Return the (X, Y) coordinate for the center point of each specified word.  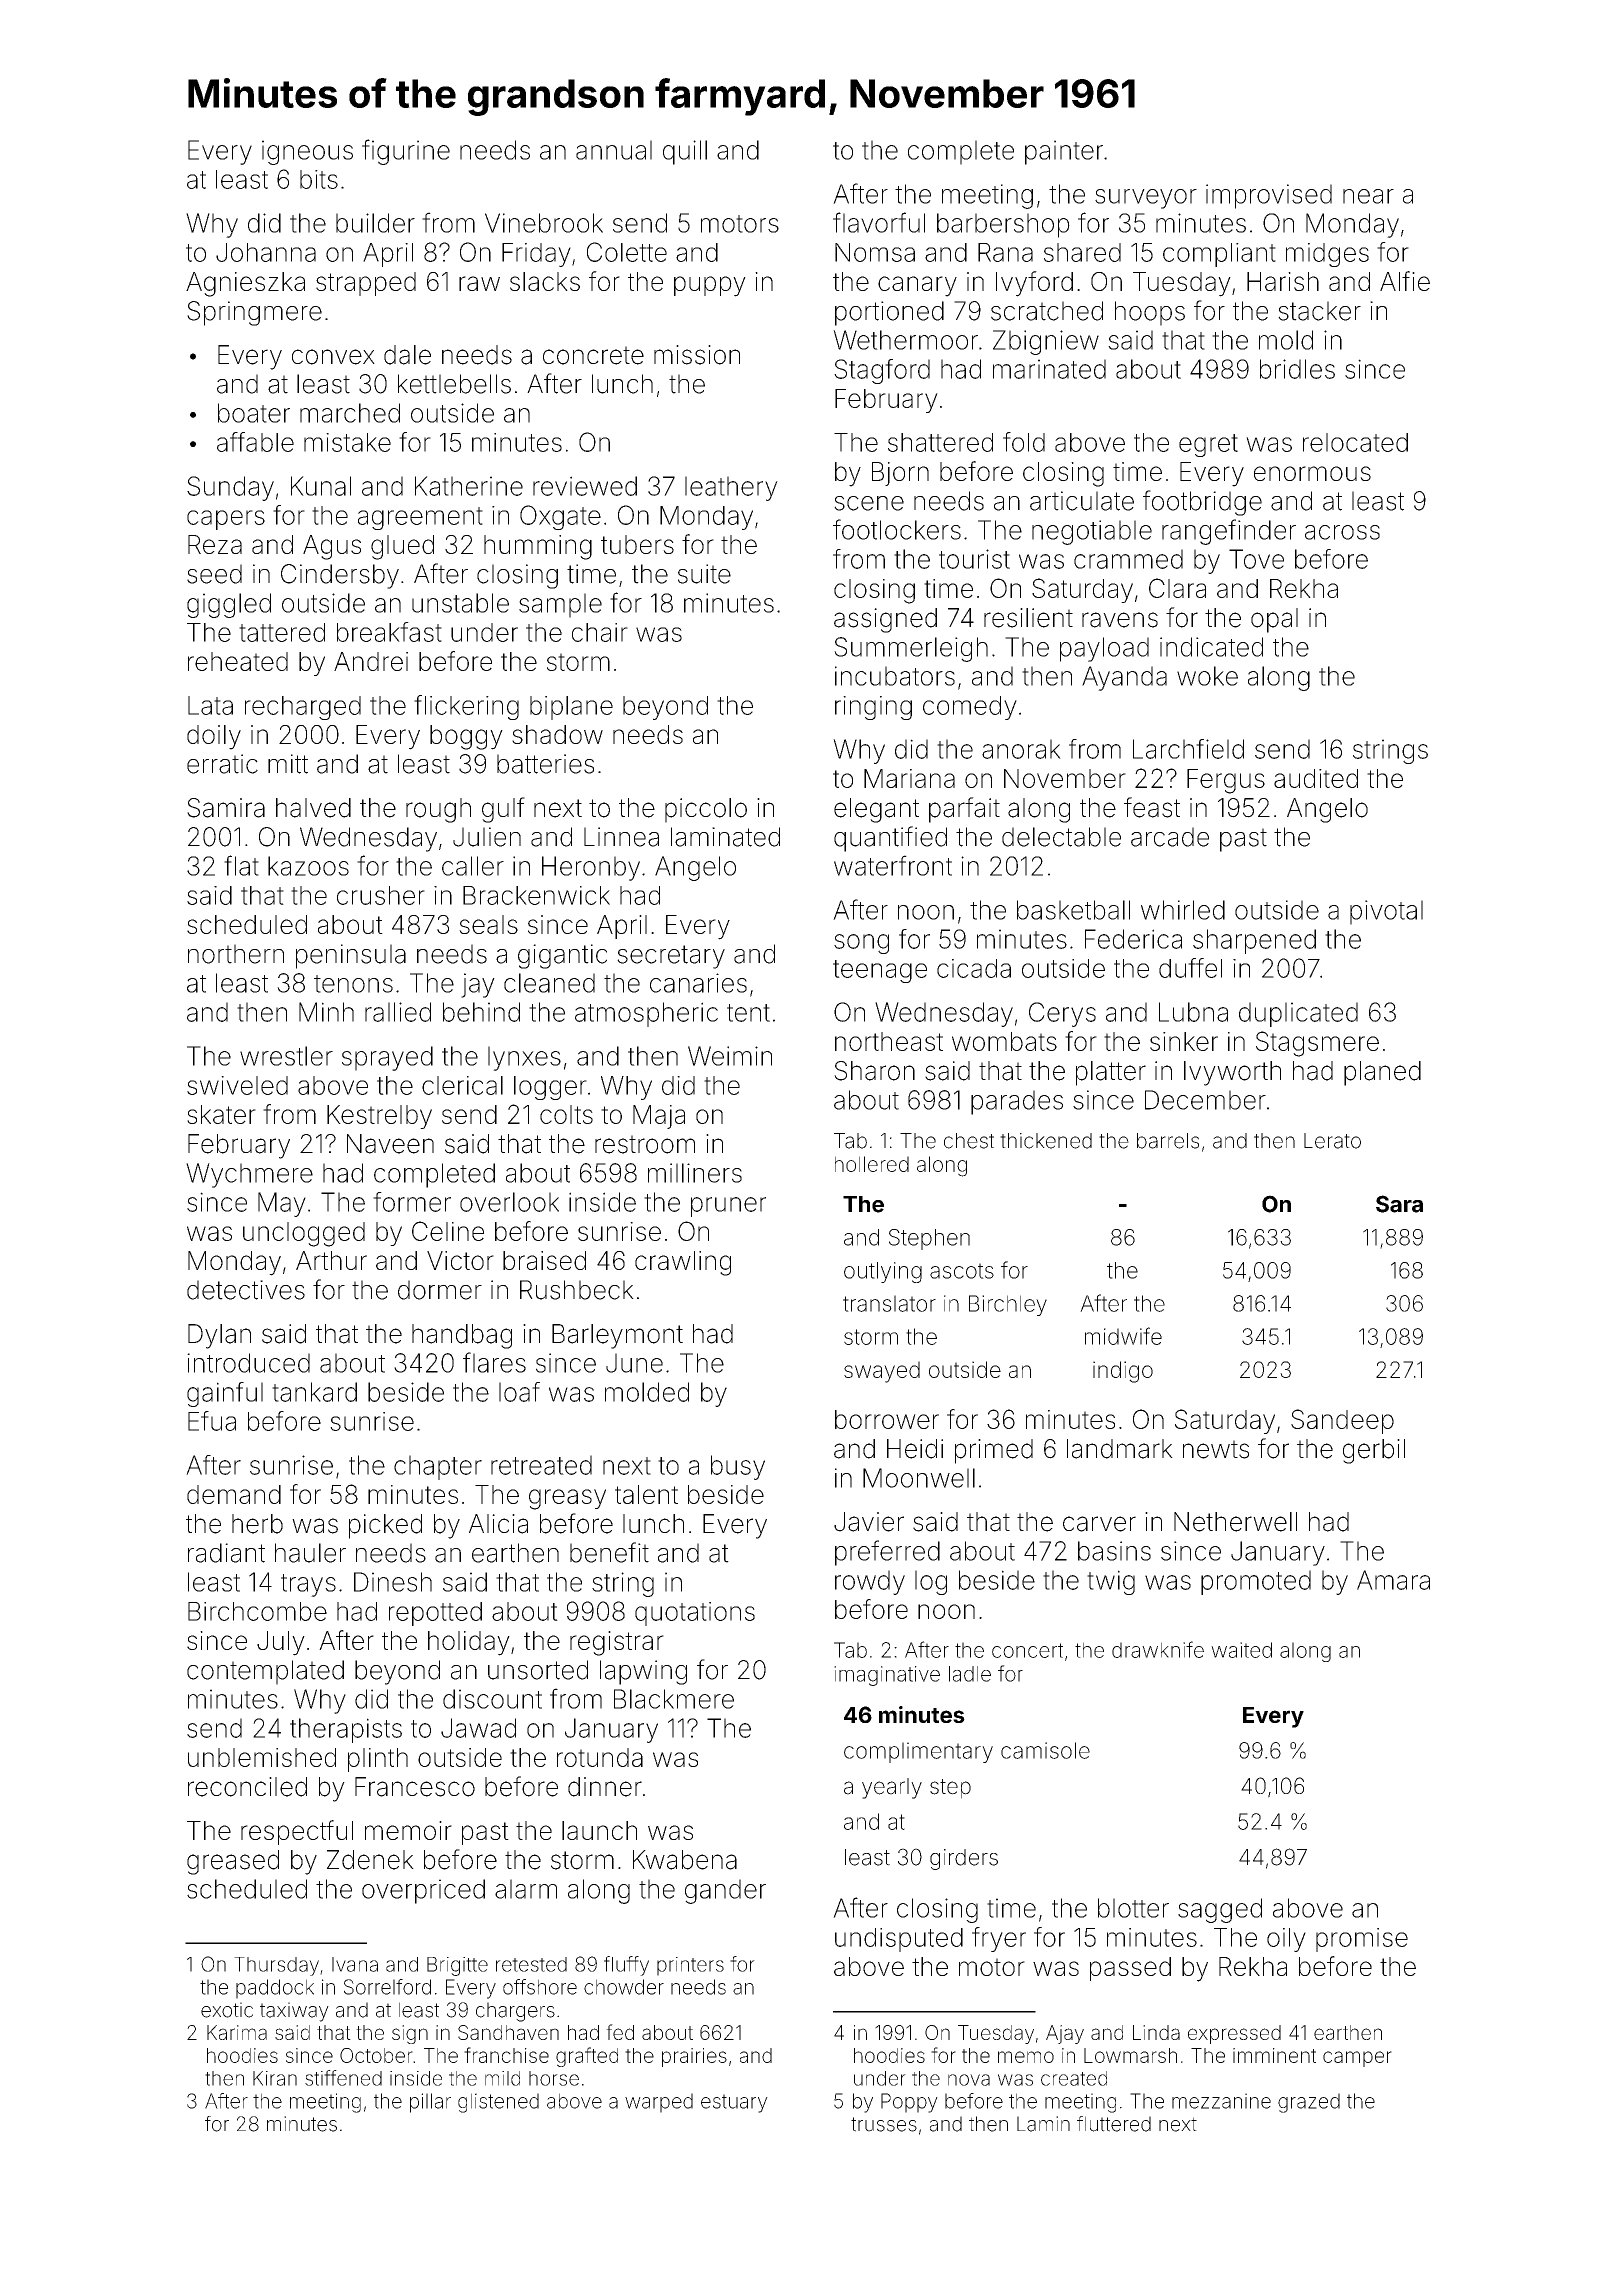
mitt (288, 764)
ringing (873, 708)
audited (1316, 778)
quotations (695, 1614)
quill (685, 152)
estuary (734, 2103)
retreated (541, 1465)
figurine (406, 152)
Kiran (275, 2078)
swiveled (237, 1085)
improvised (1269, 196)
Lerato (1332, 1141)
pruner (728, 1207)
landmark (1120, 1449)
